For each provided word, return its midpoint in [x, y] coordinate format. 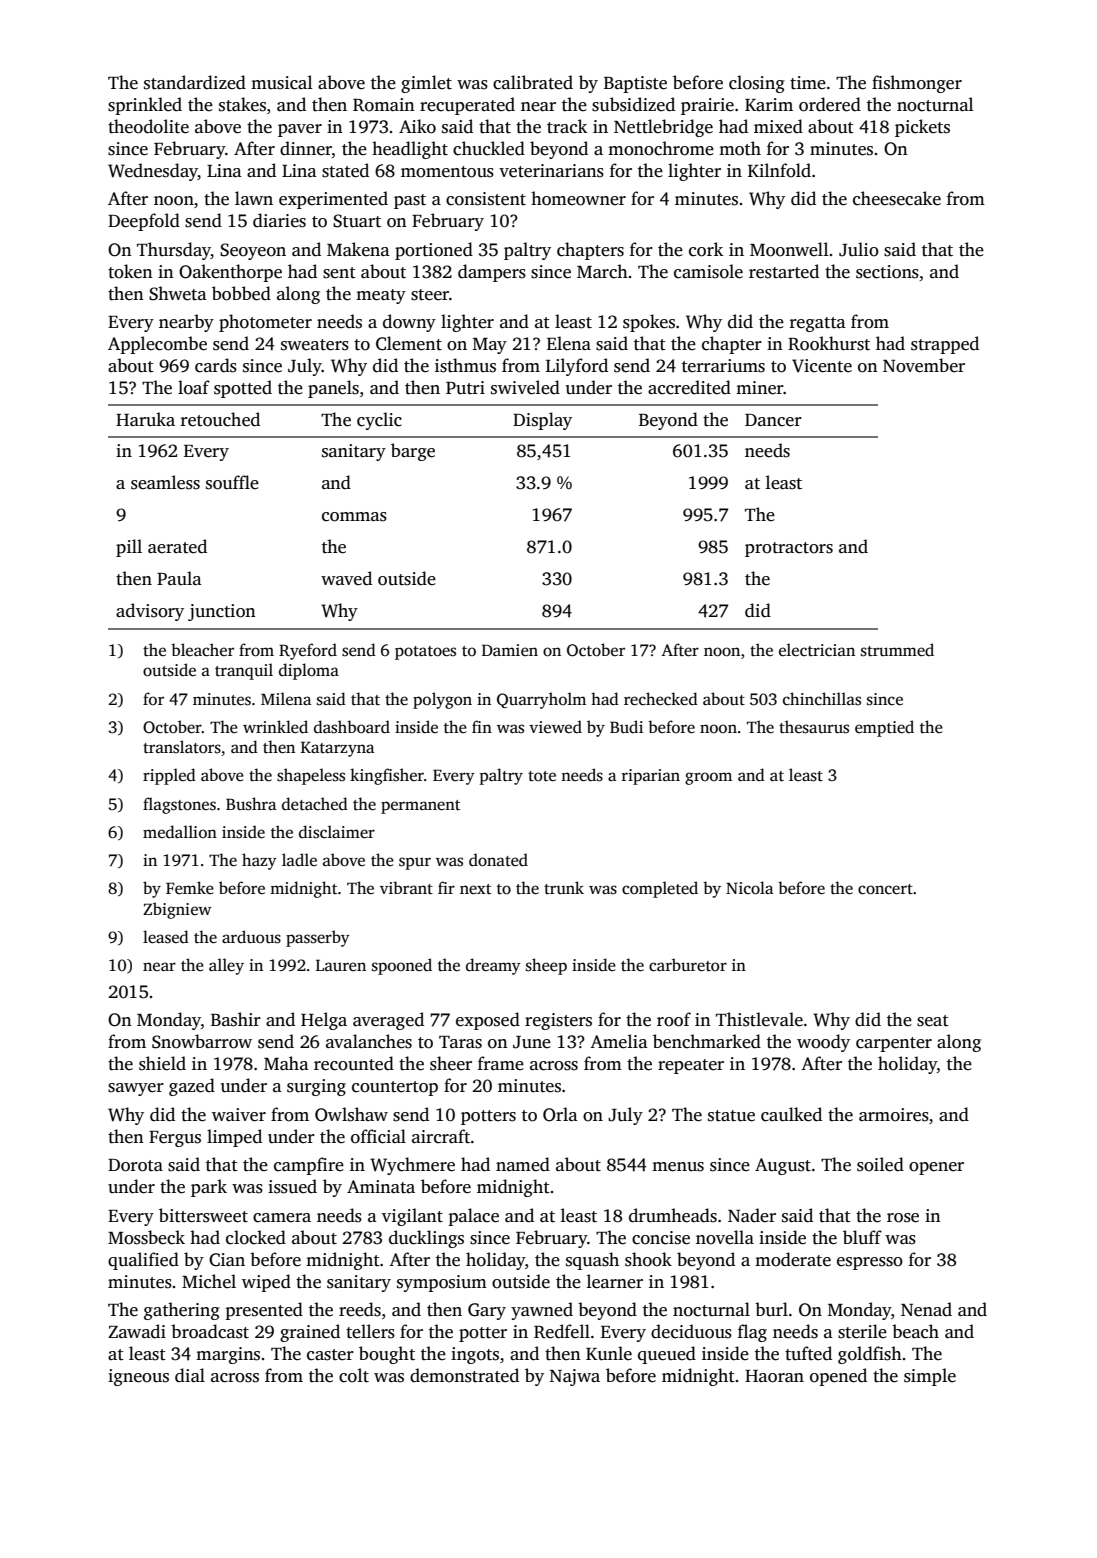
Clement [409, 343]
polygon [442, 700]
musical [282, 82]
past [410, 201]
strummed [897, 650]
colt [354, 1375]
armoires [894, 1115]
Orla [560, 1114]
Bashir [236, 1019]
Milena [286, 698]
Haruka [145, 419]
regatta [818, 324]
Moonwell [789, 249]
